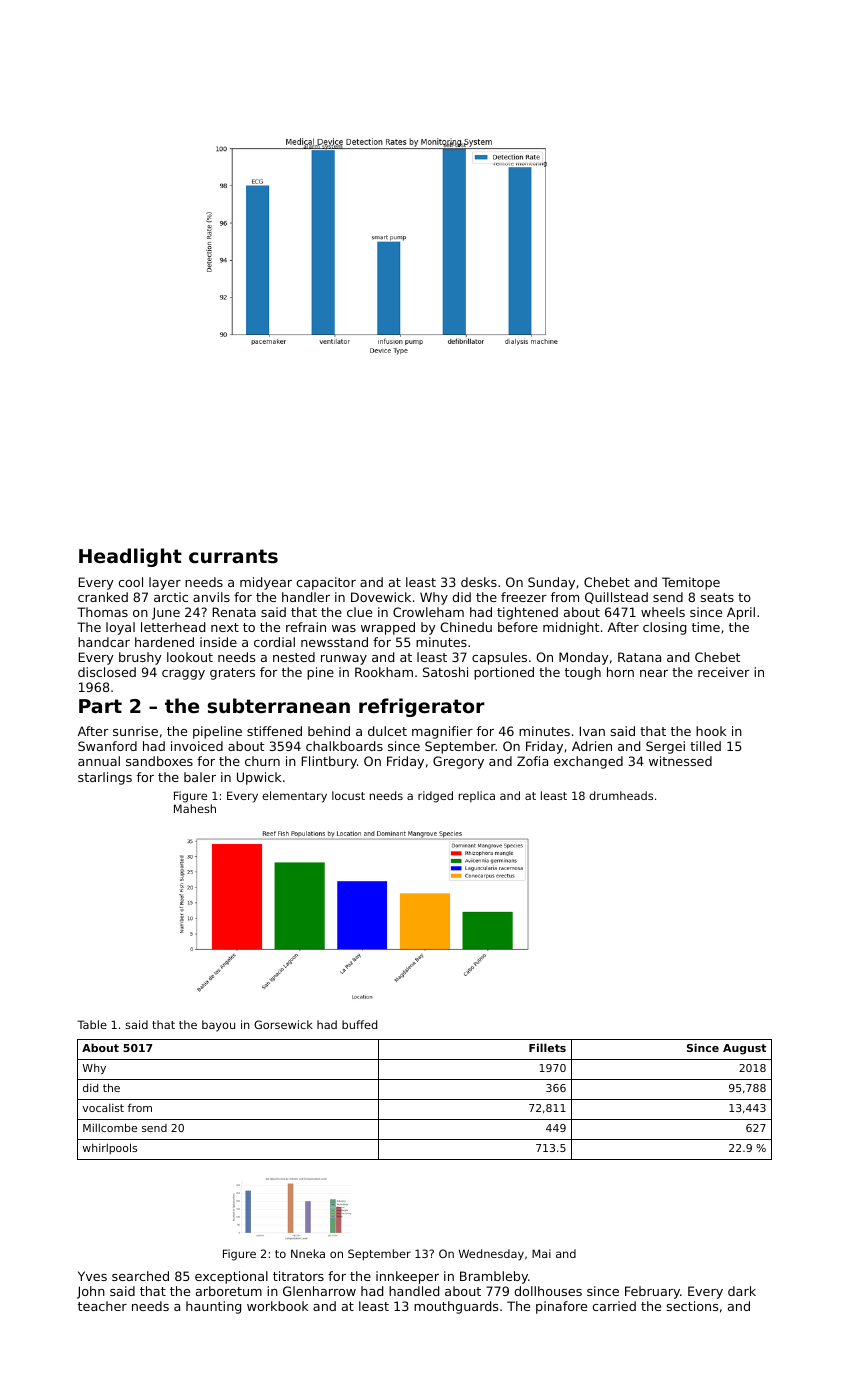 The height and width of the screenshot is (1400, 849). What do you see at coordinates (173, 627) in the screenshot?
I see `letterhead` at bounding box center [173, 627].
